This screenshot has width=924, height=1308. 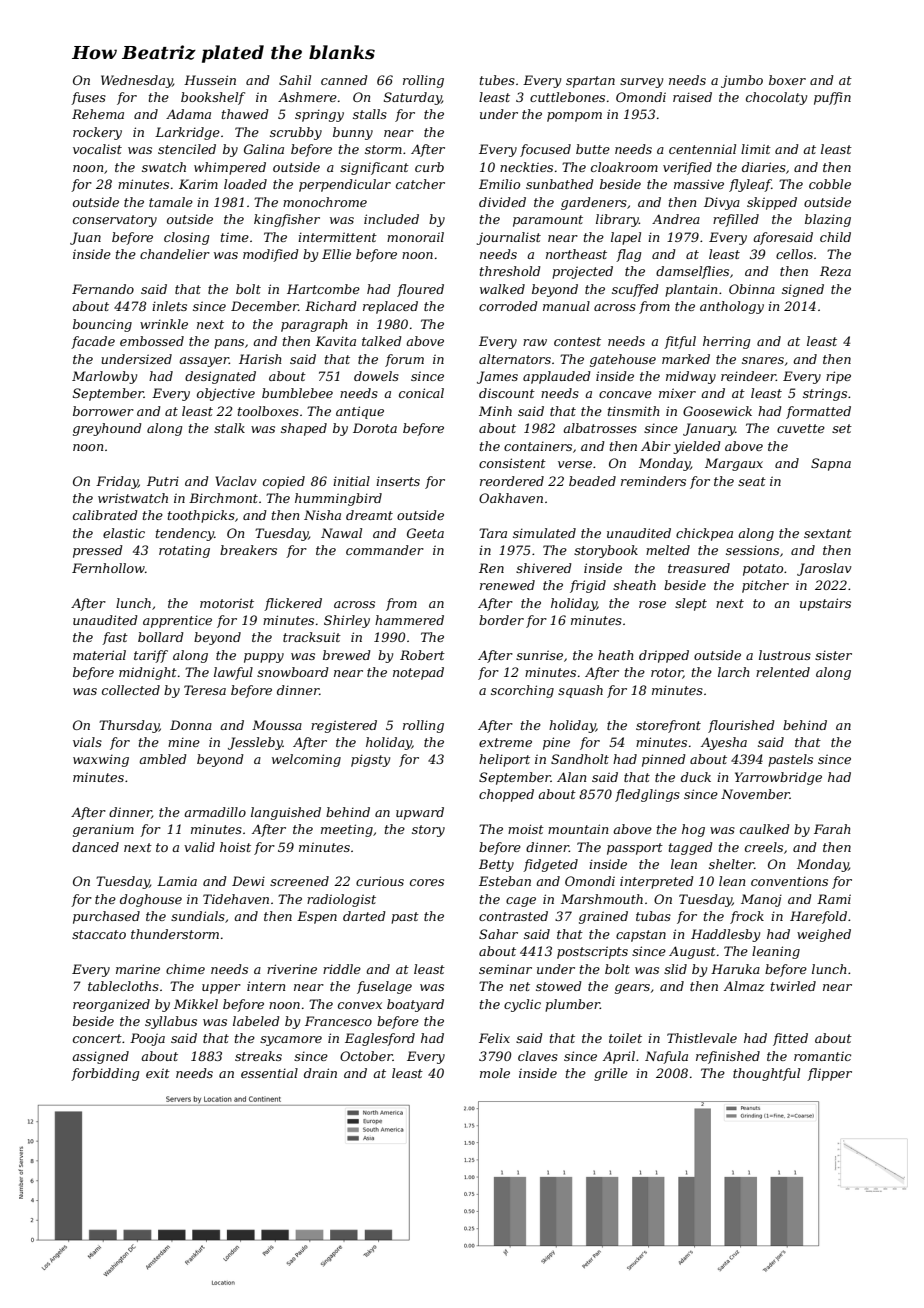 What do you see at coordinates (418, 673) in the screenshot?
I see `notepad` at bounding box center [418, 673].
